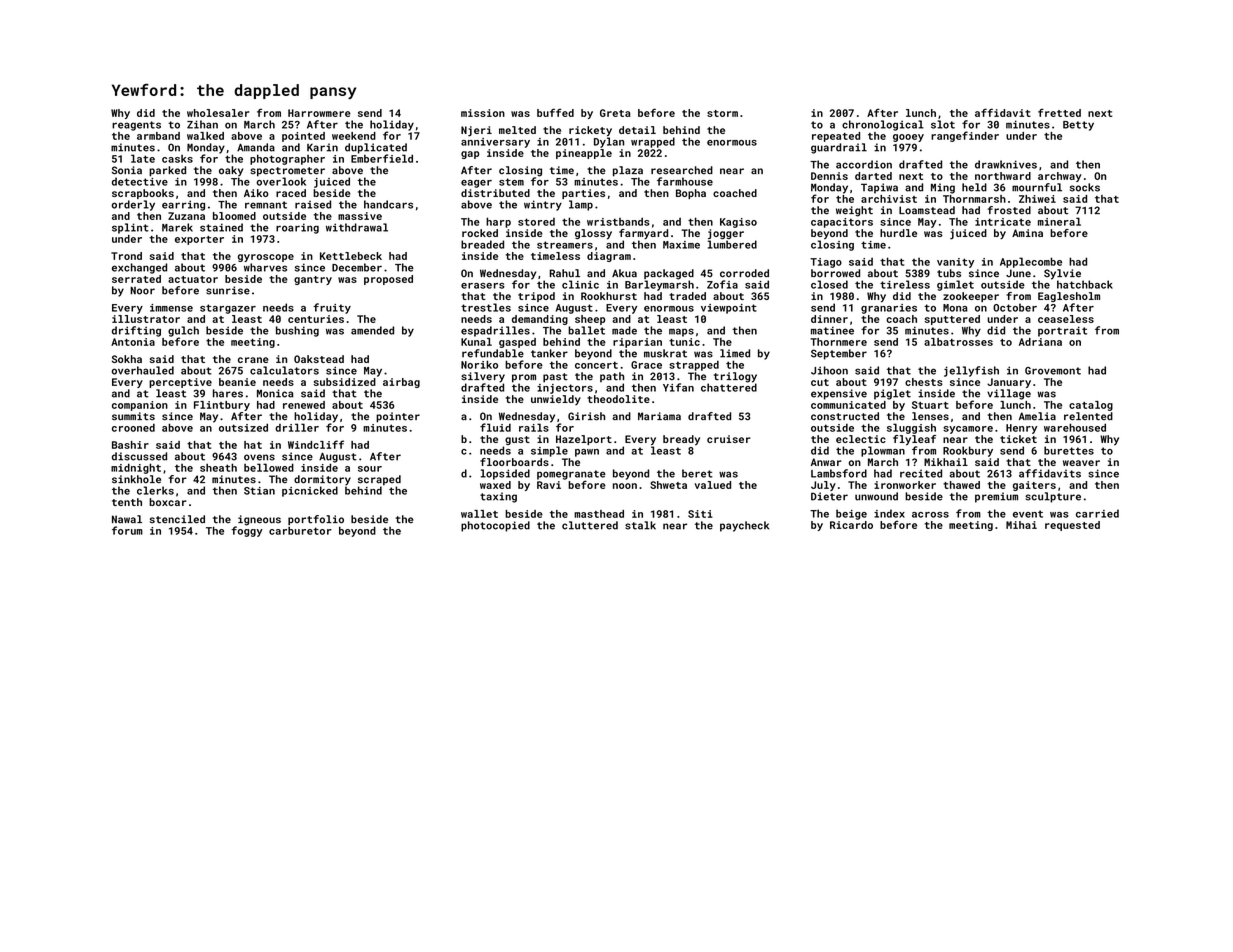  Describe the element at coordinates (735, 353) in the document. I see `limed` at that location.
